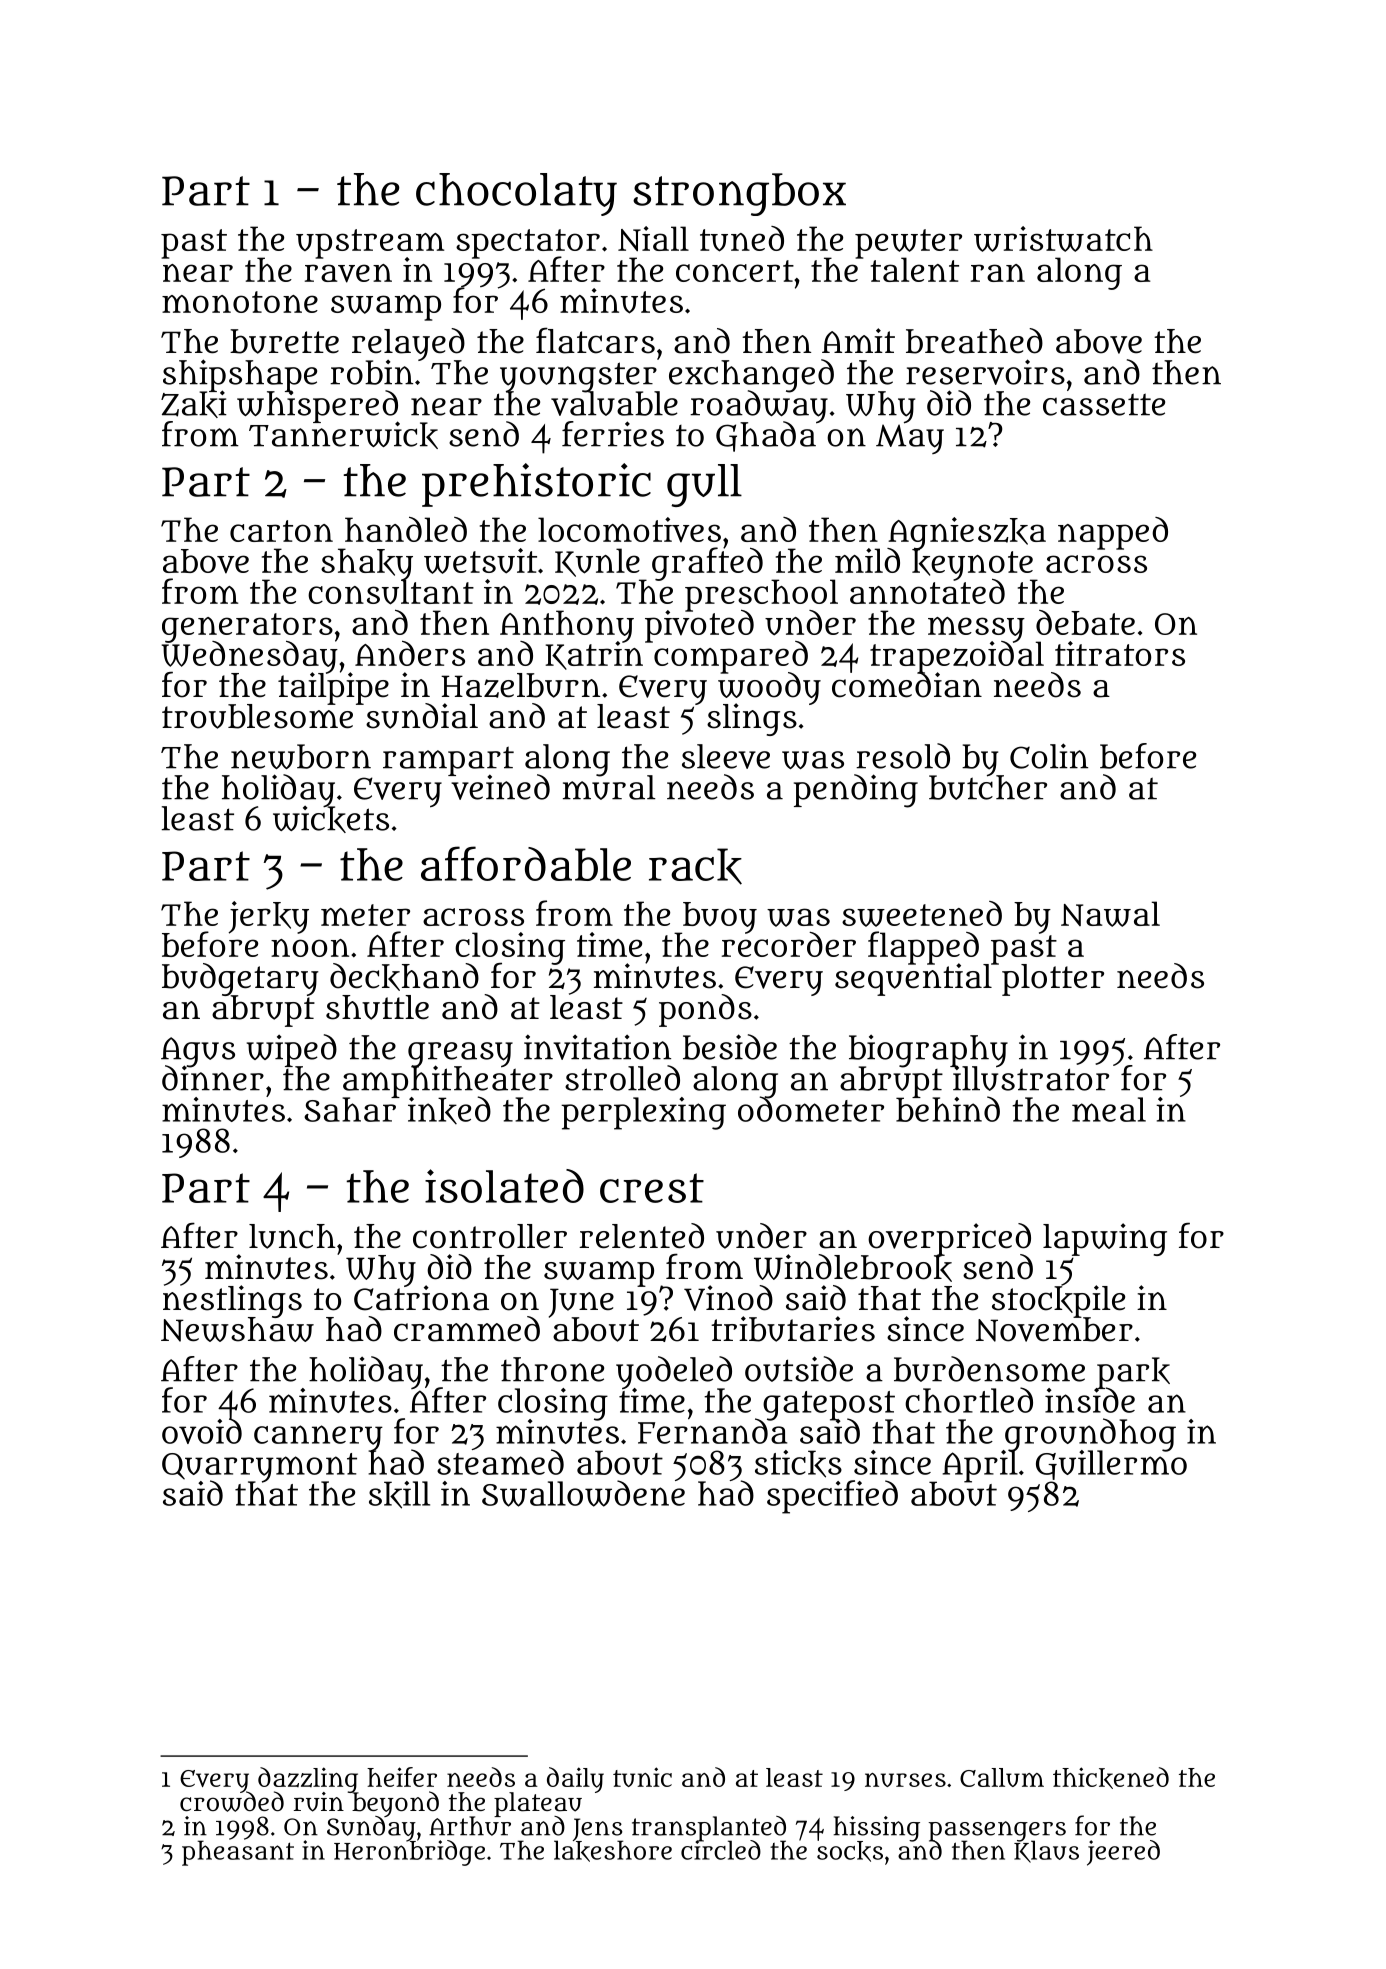 The width and height of the document is (1386, 1969). What do you see at coordinates (949, 1239) in the document?
I see `overpriced` at bounding box center [949, 1239].
